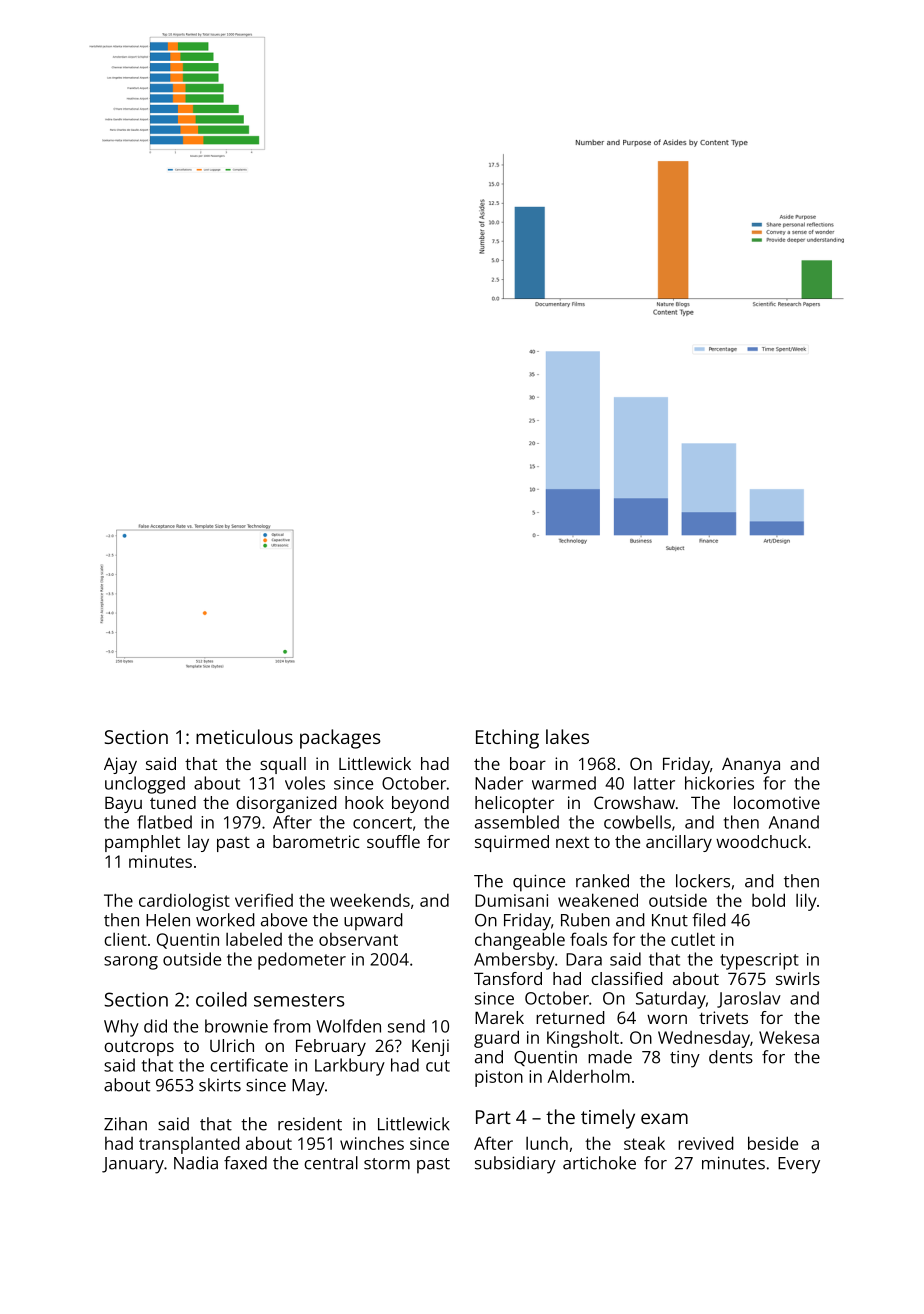  I want to click on coiled, so click(221, 999).
